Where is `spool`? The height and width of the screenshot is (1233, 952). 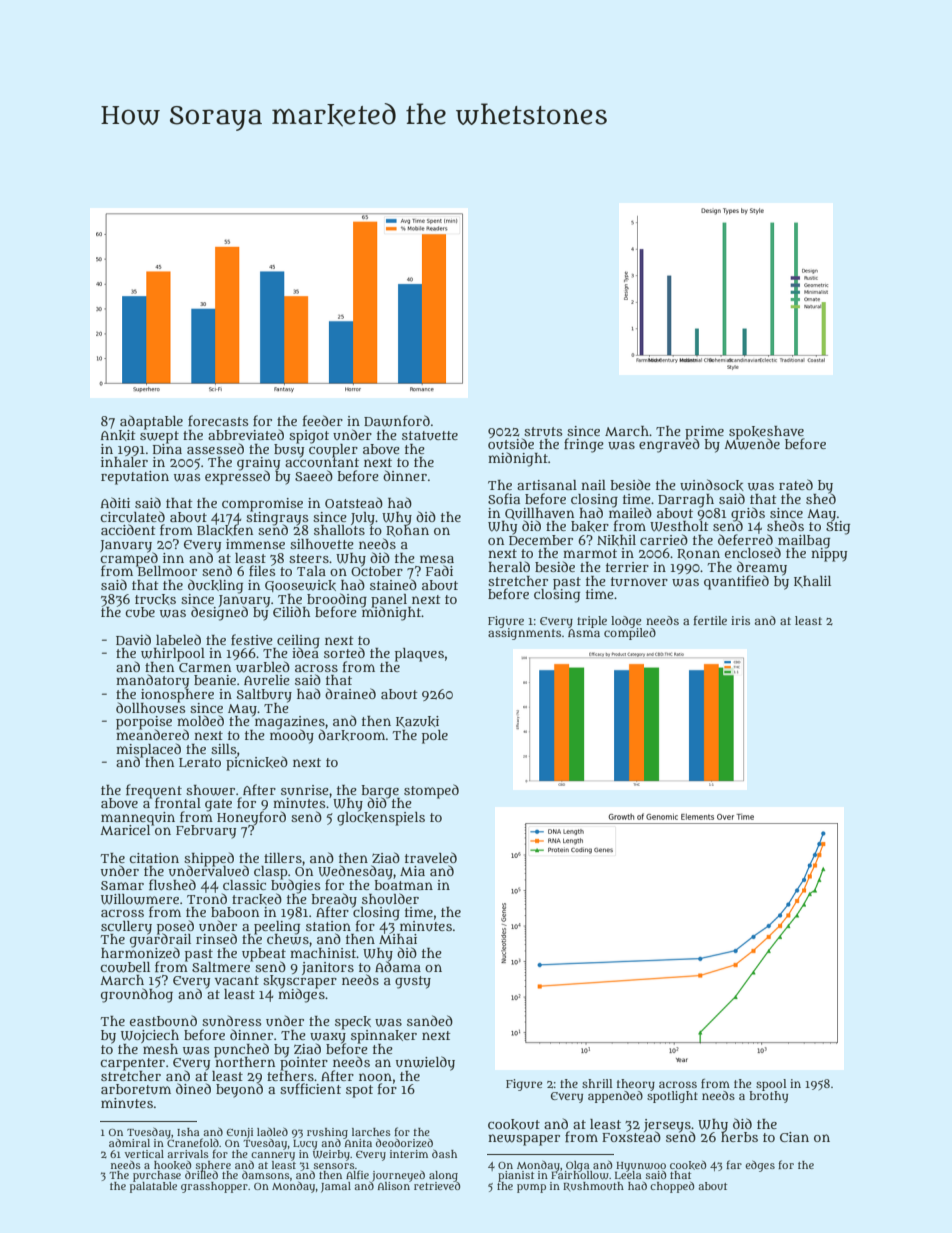
spool is located at coordinates (771, 1085).
